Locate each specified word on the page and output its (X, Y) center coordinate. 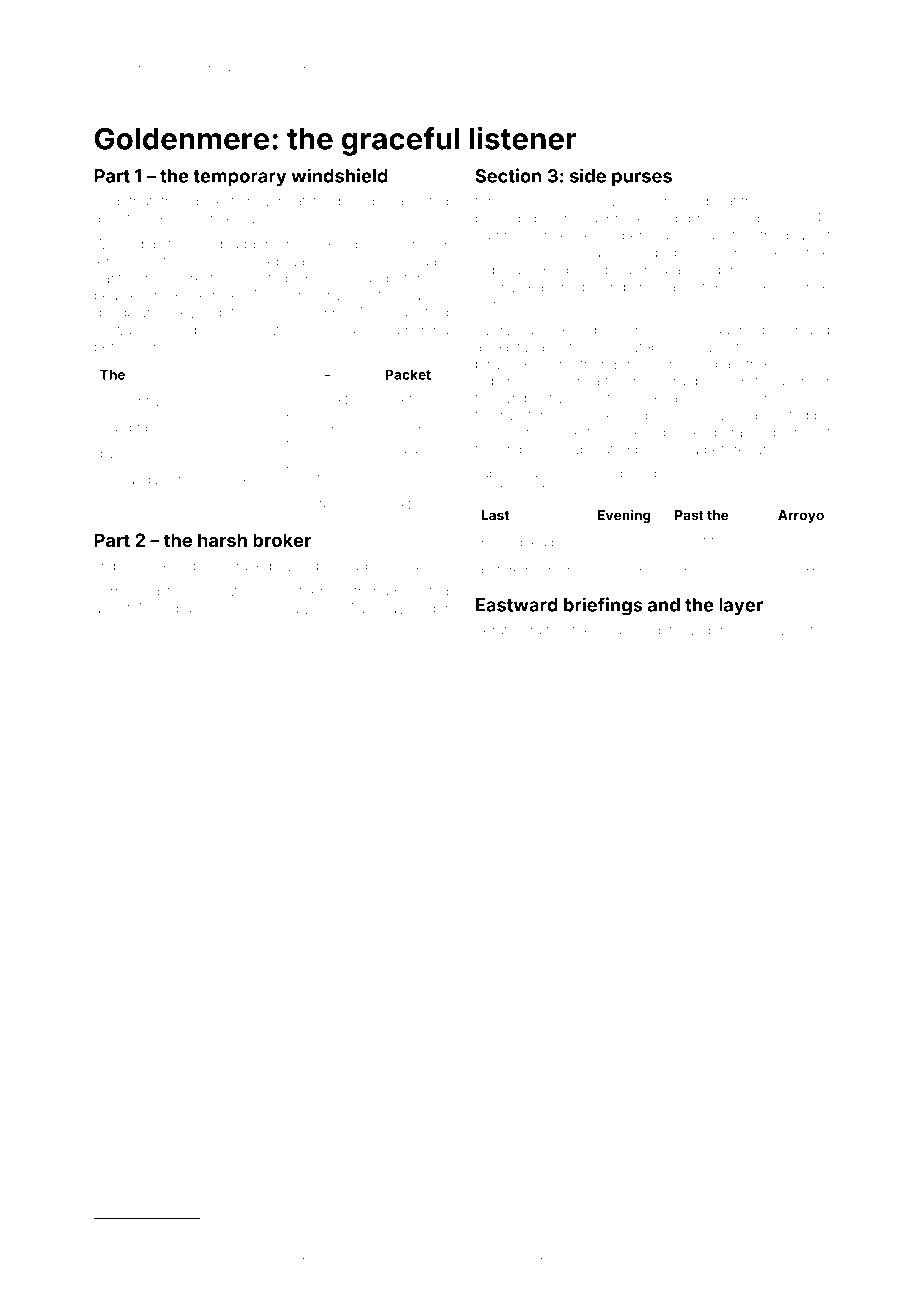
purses (642, 179)
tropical (199, 566)
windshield (339, 175)
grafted (544, 631)
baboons (205, 608)
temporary (240, 178)
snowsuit (784, 630)
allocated (779, 415)
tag (358, 567)
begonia (210, 1257)
